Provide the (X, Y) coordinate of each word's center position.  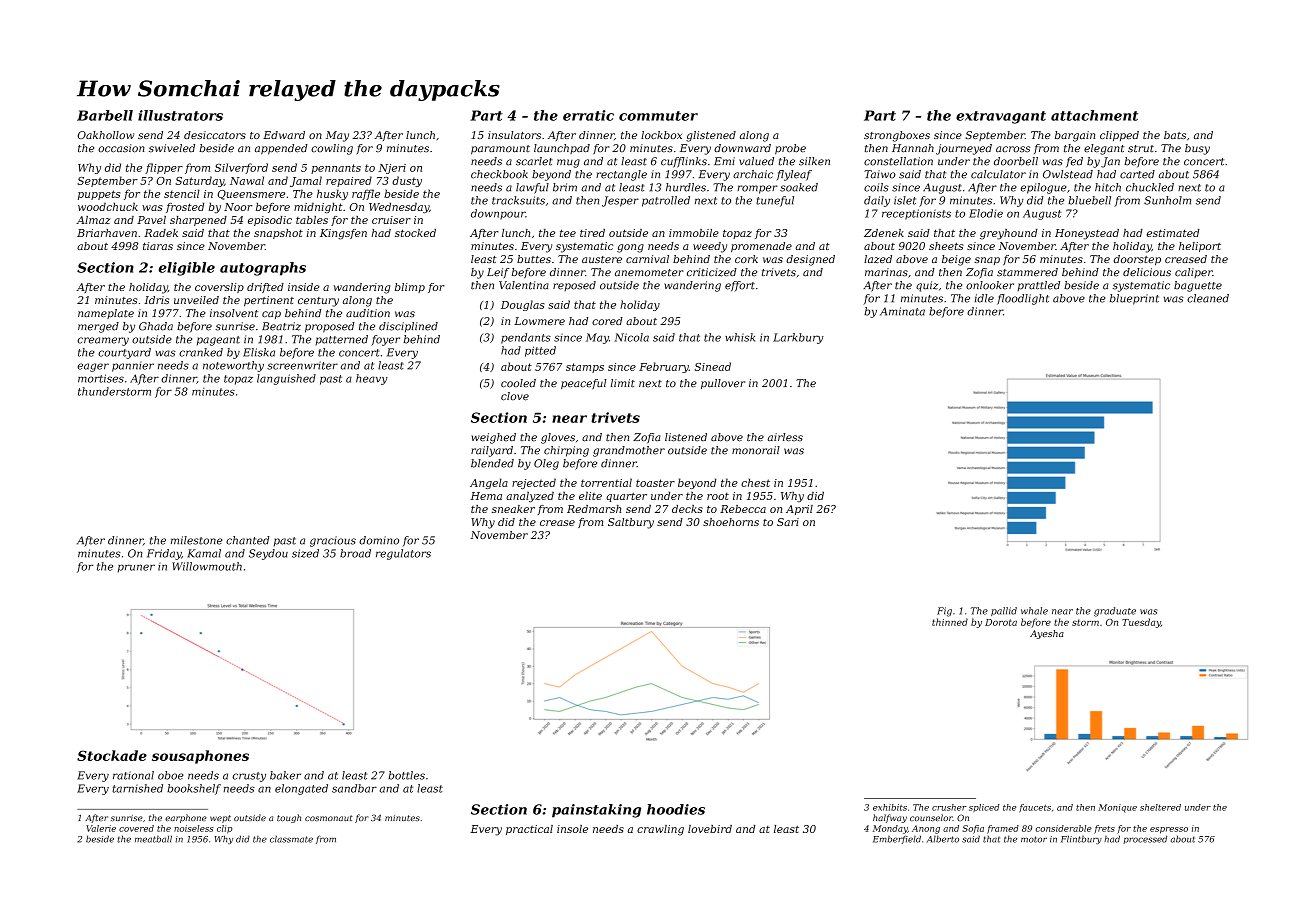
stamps (585, 368)
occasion (121, 148)
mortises (101, 378)
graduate (1115, 612)
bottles (406, 775)
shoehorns (731, 522)
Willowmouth (207, 566)
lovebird (710, 829)
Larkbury (798, 338)
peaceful (584, 384)
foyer (385, 340)
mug (568, 163)
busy (1197, 149)
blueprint (1134, 299)
